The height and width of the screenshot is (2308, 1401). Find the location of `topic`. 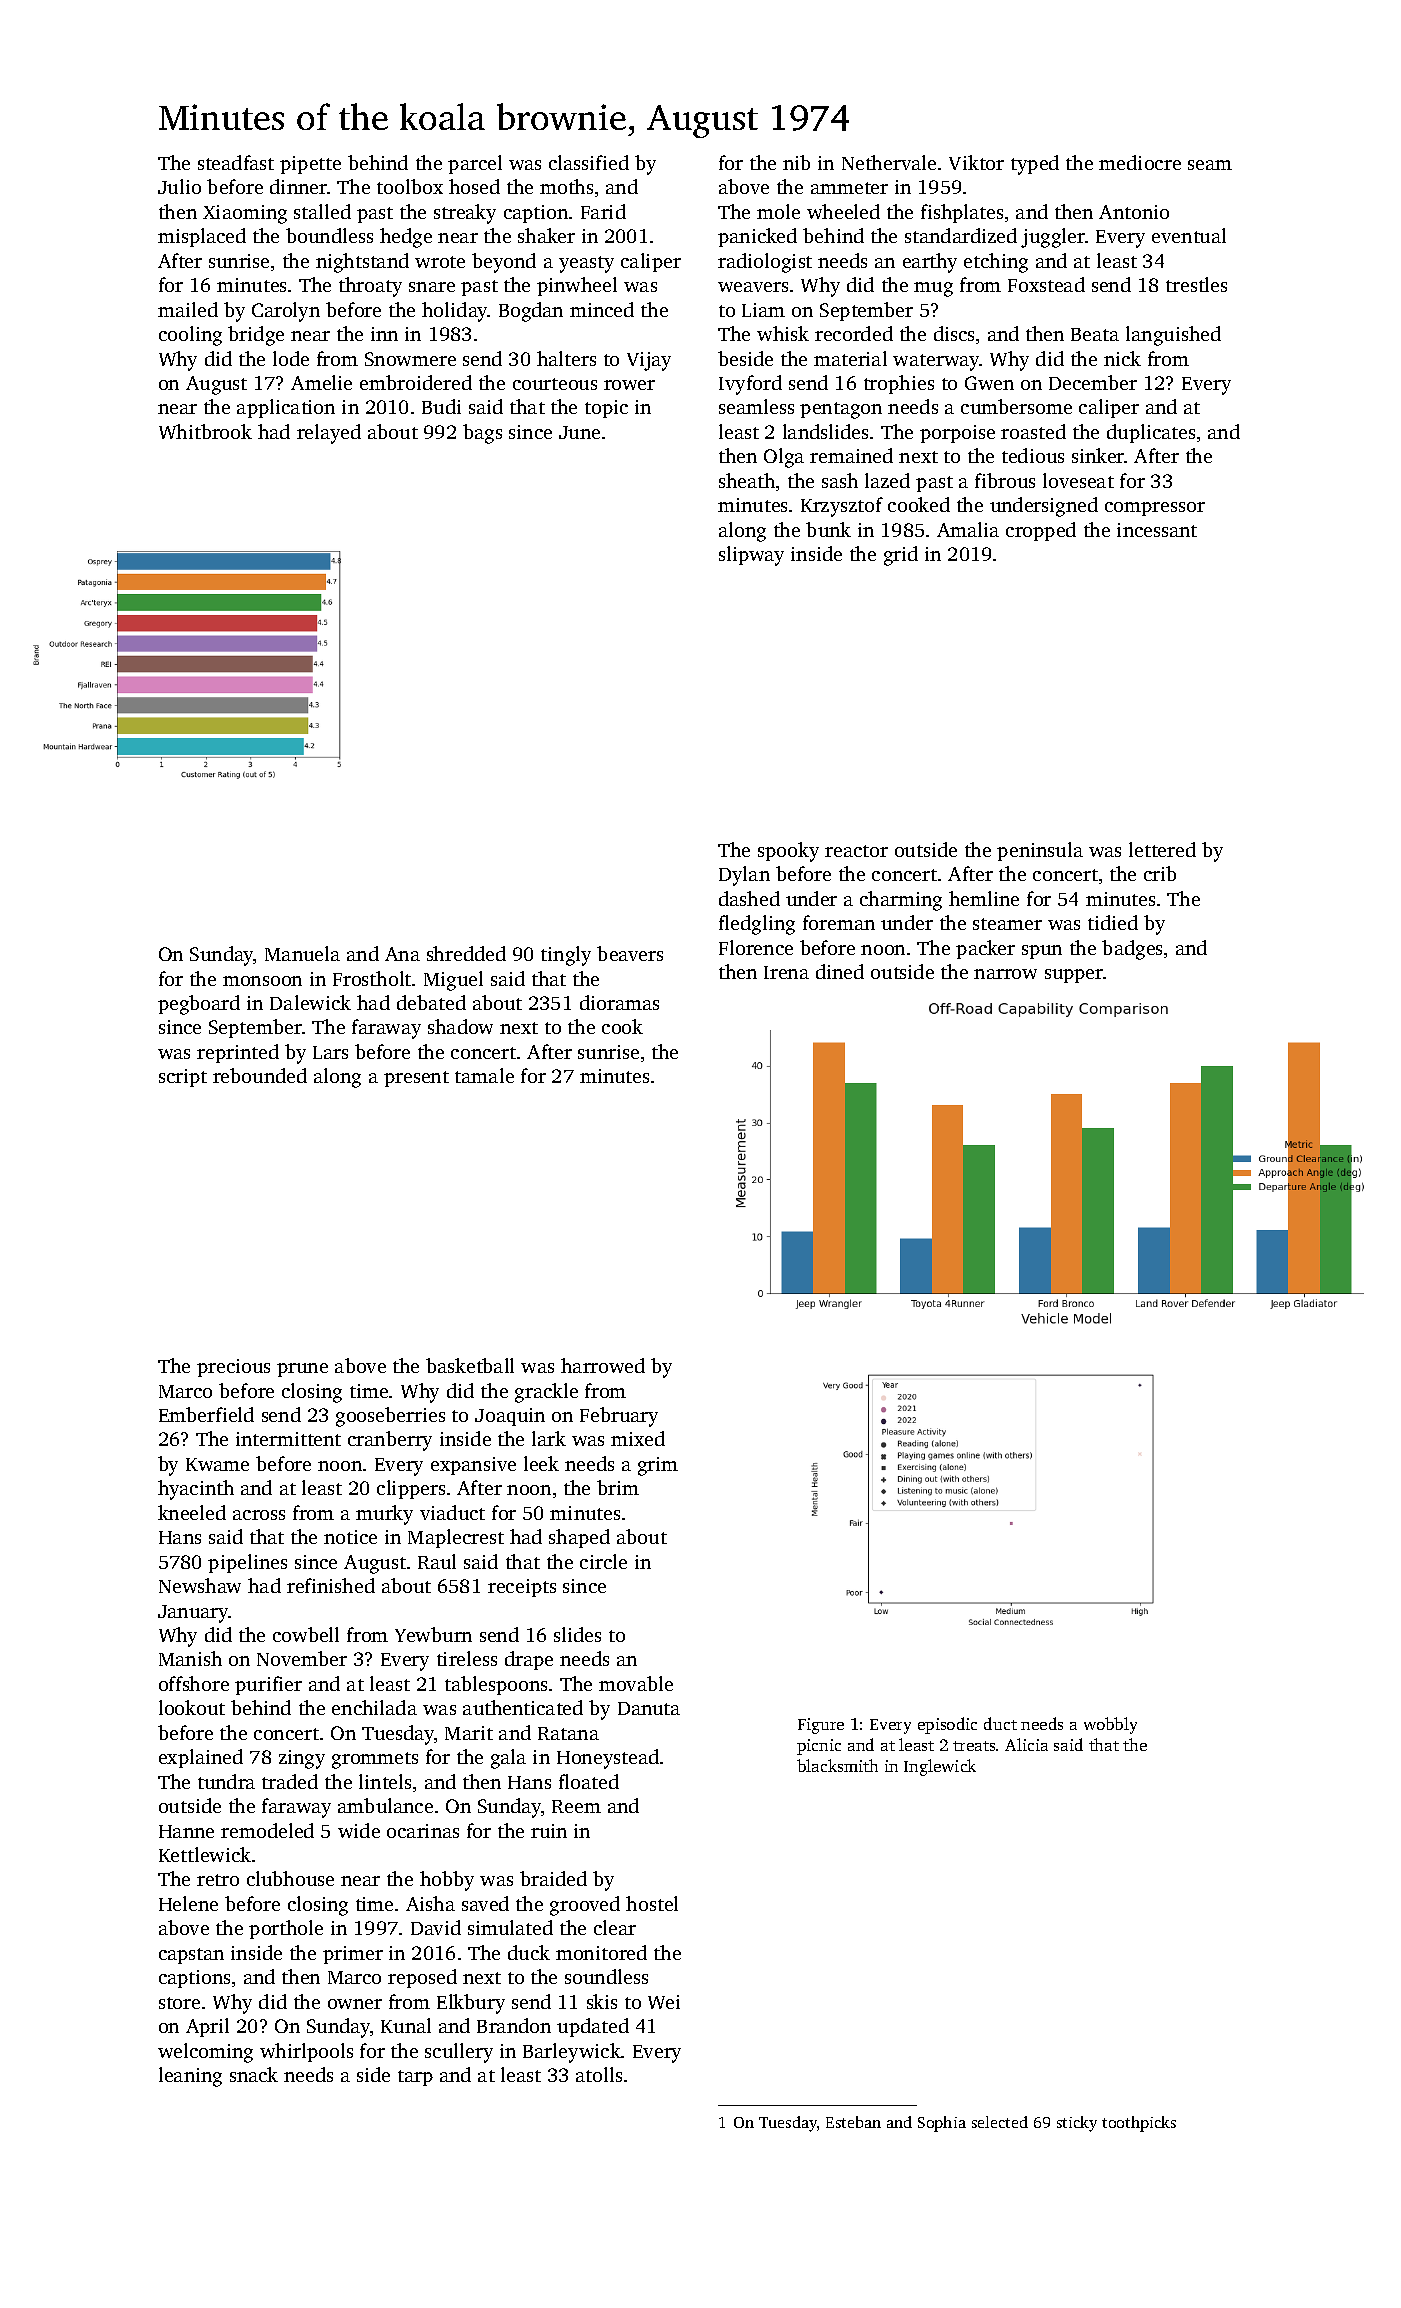

topic is located at coordinates (606, 409).
